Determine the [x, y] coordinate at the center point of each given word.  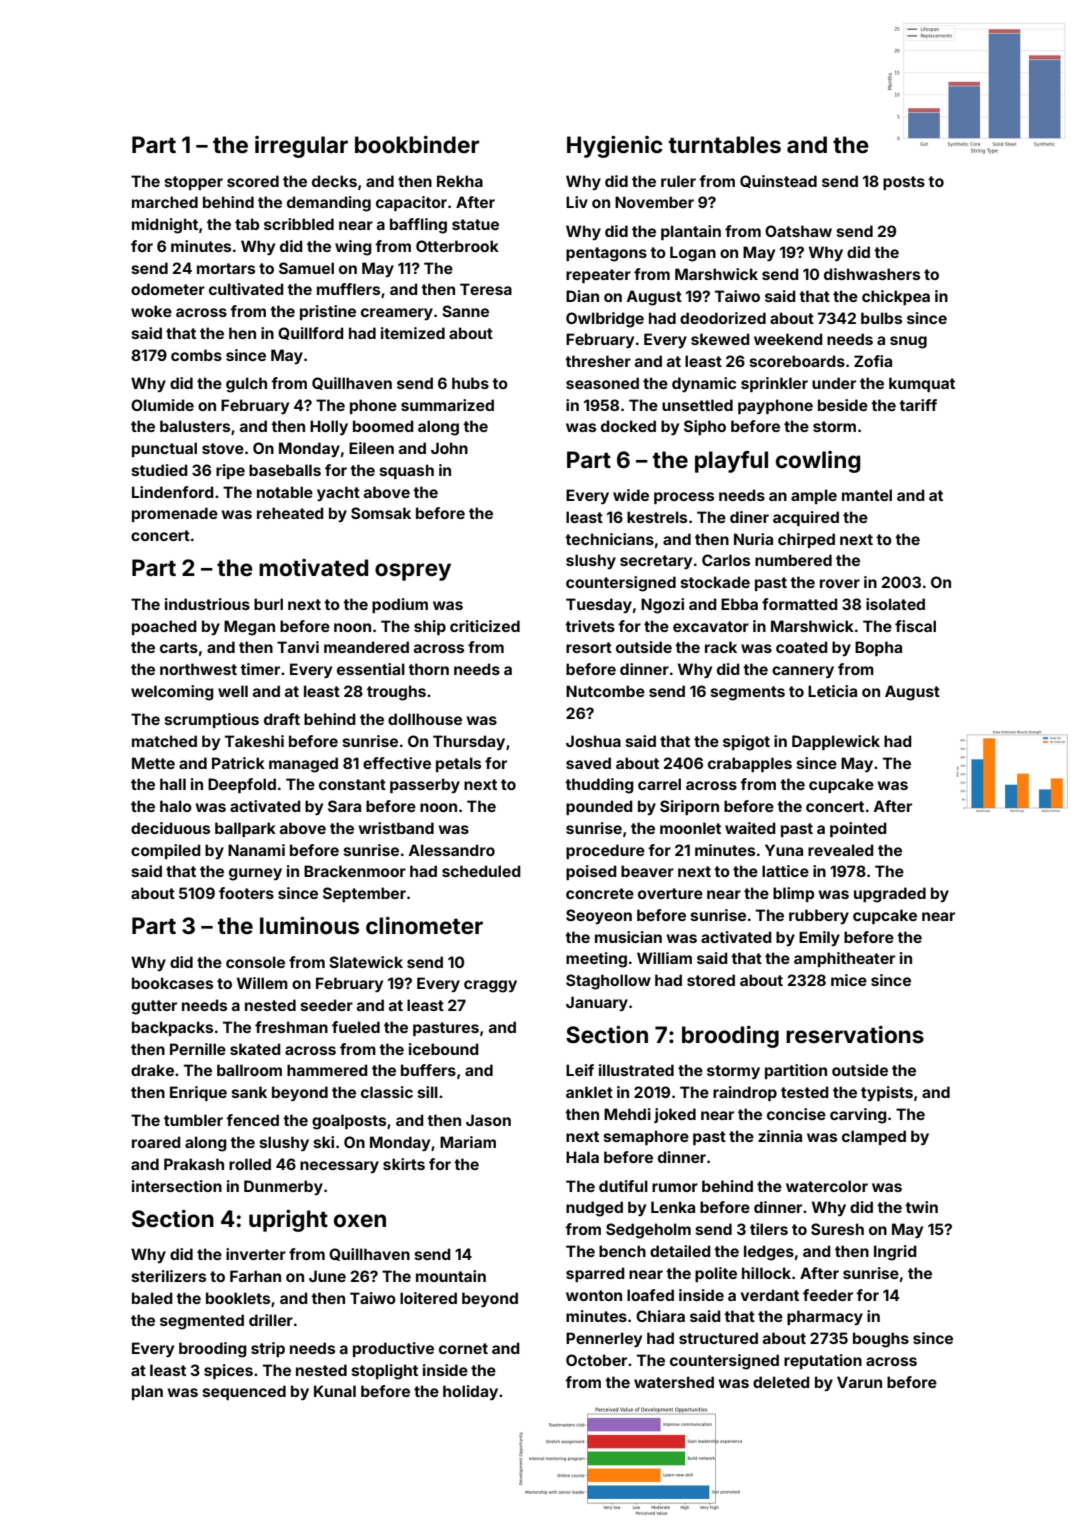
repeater [598, 276]
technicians [609, 539]
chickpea [896, 297]
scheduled [481, 871]
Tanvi [298, 647]
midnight [165, 226]
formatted [800, 604]
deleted [781, 1382]
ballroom [249, 1070]
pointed [858, 829]
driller [271, 1320]
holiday [470, 1392]
